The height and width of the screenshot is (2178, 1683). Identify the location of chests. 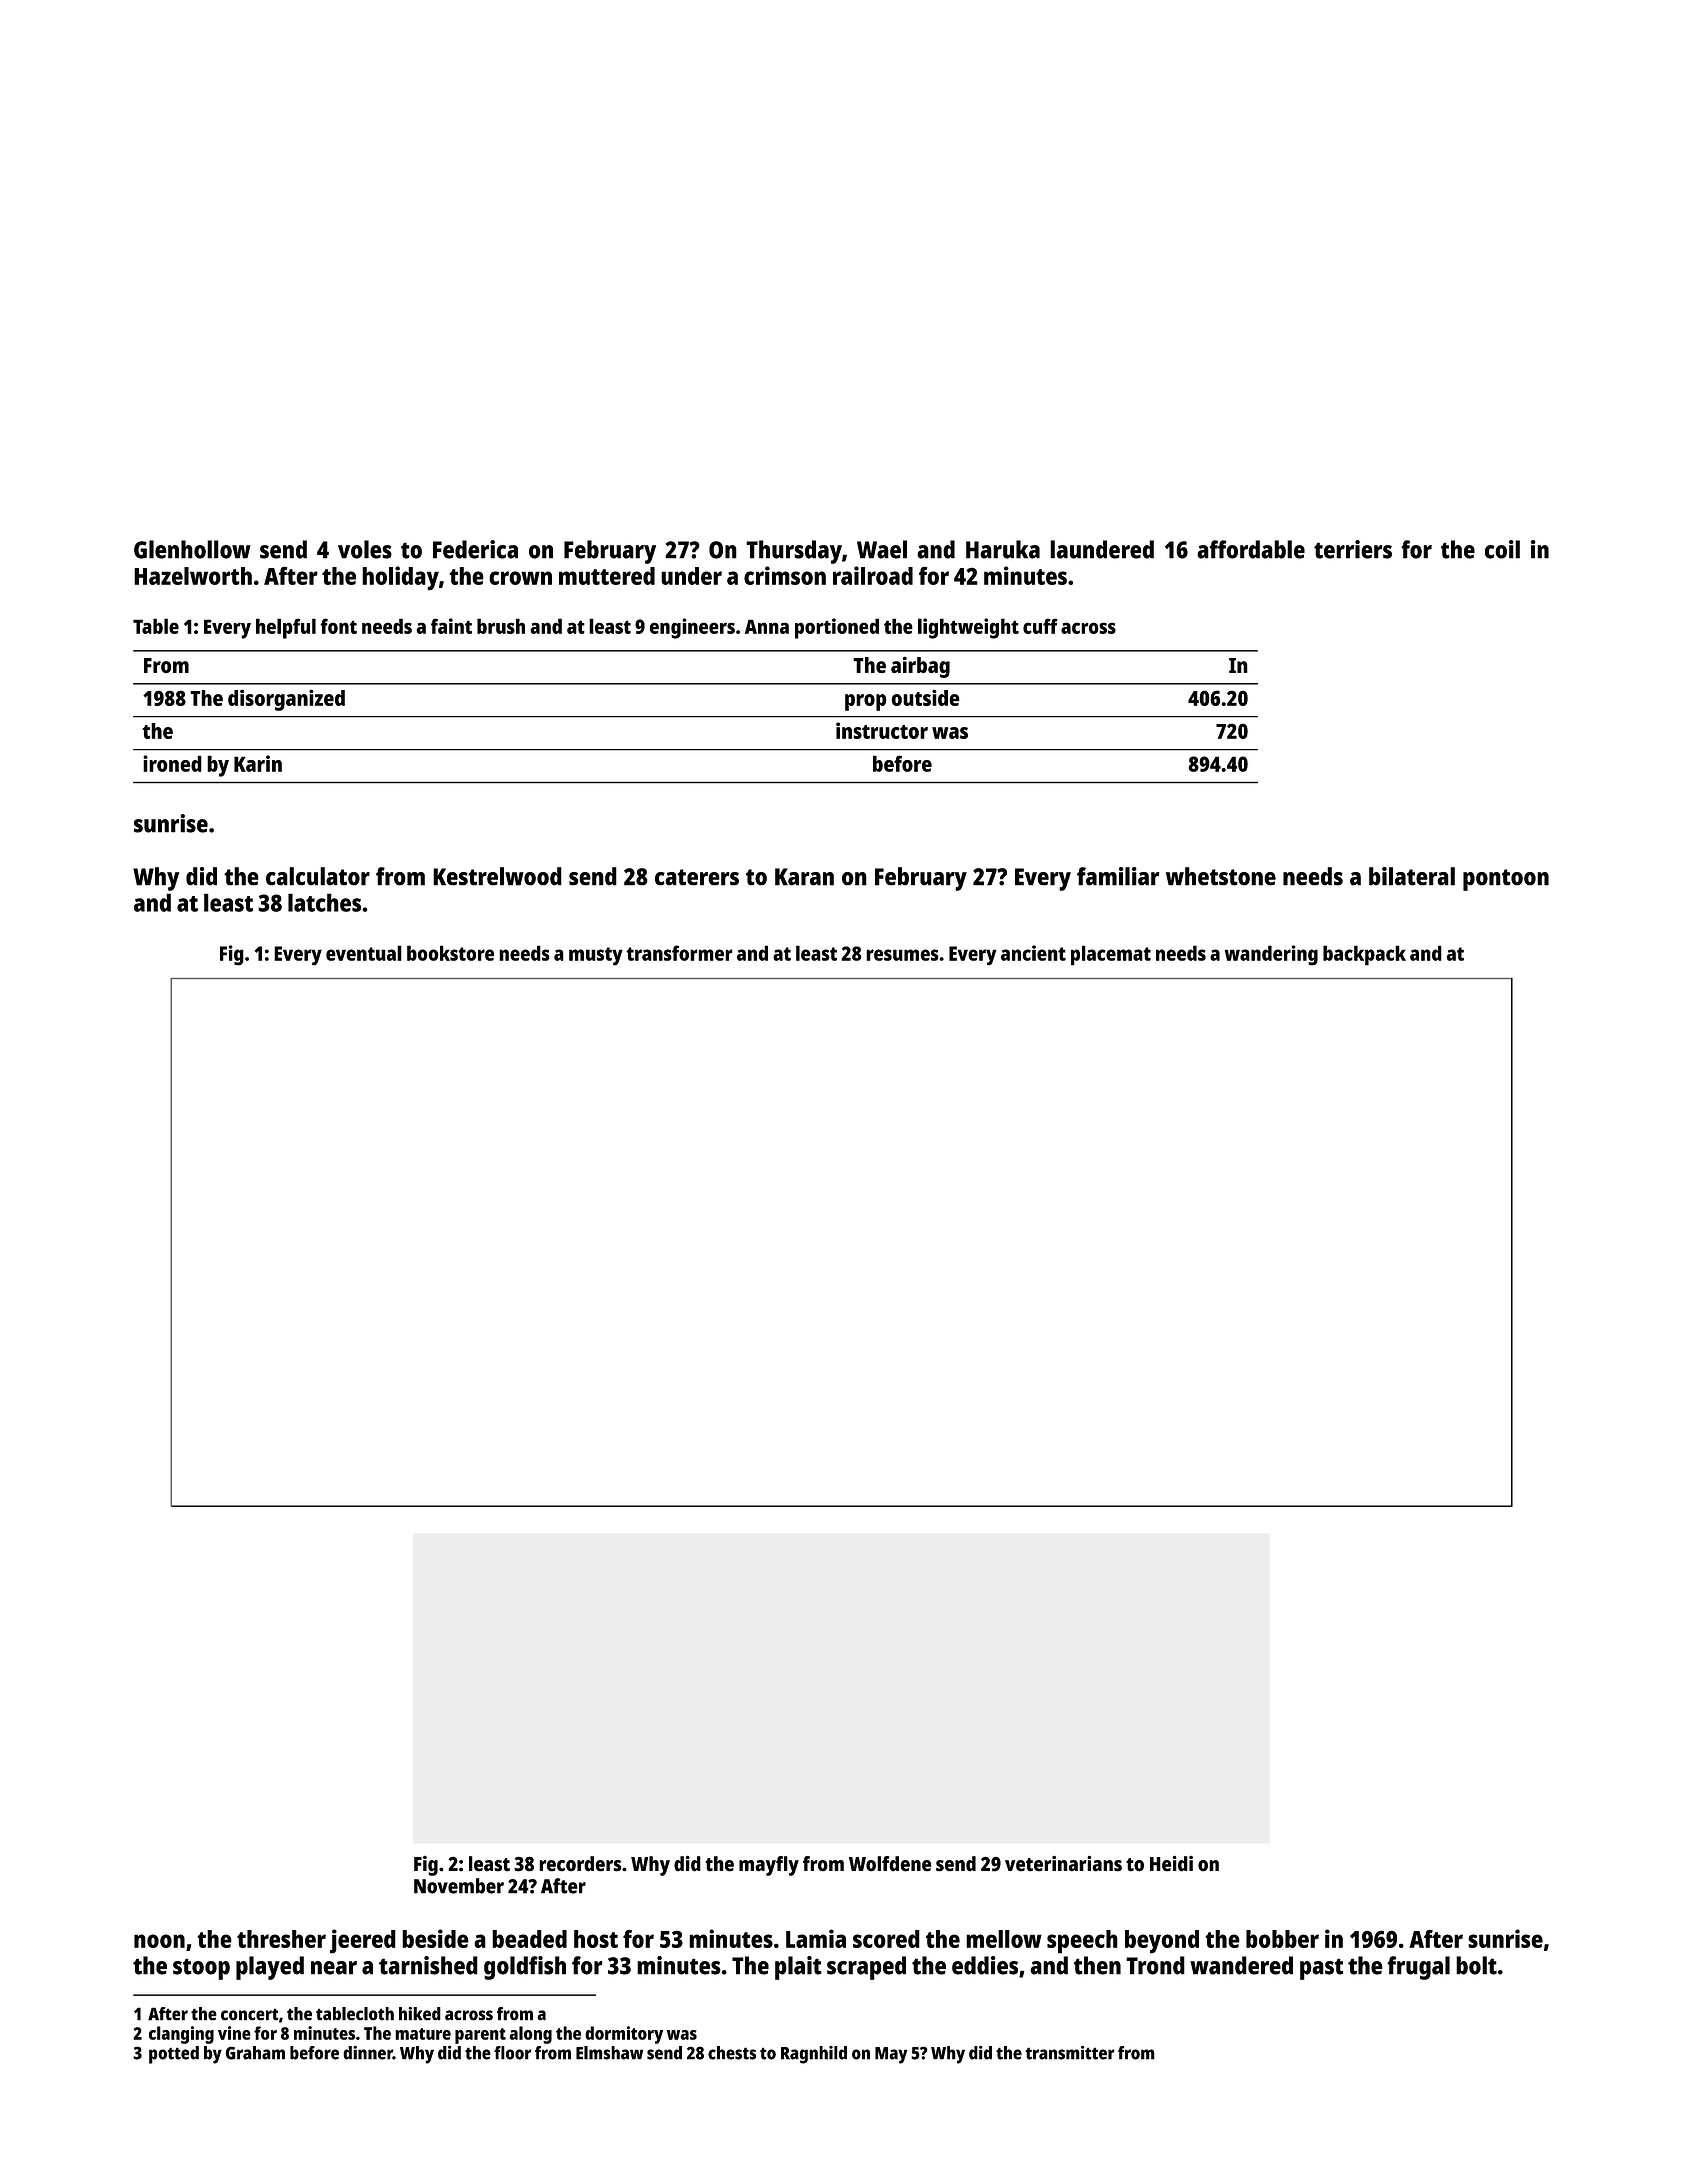
(732, 2053).
